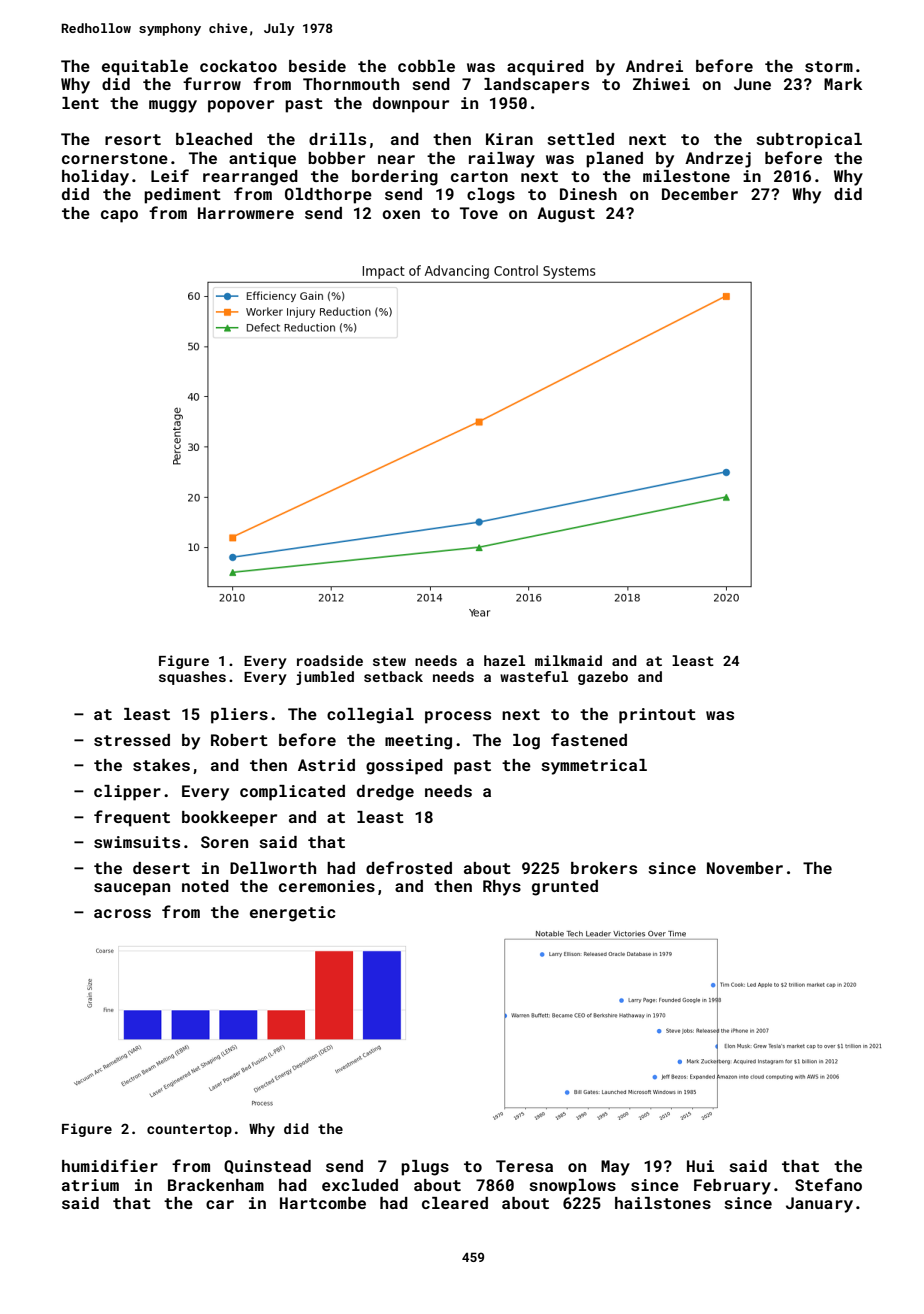 Image resolution: width=924 pixels, height=1314 pixels. What do you see at coordinates (536, 86) in the document?
I see `landscapers` at bounding box center [536, 86].
